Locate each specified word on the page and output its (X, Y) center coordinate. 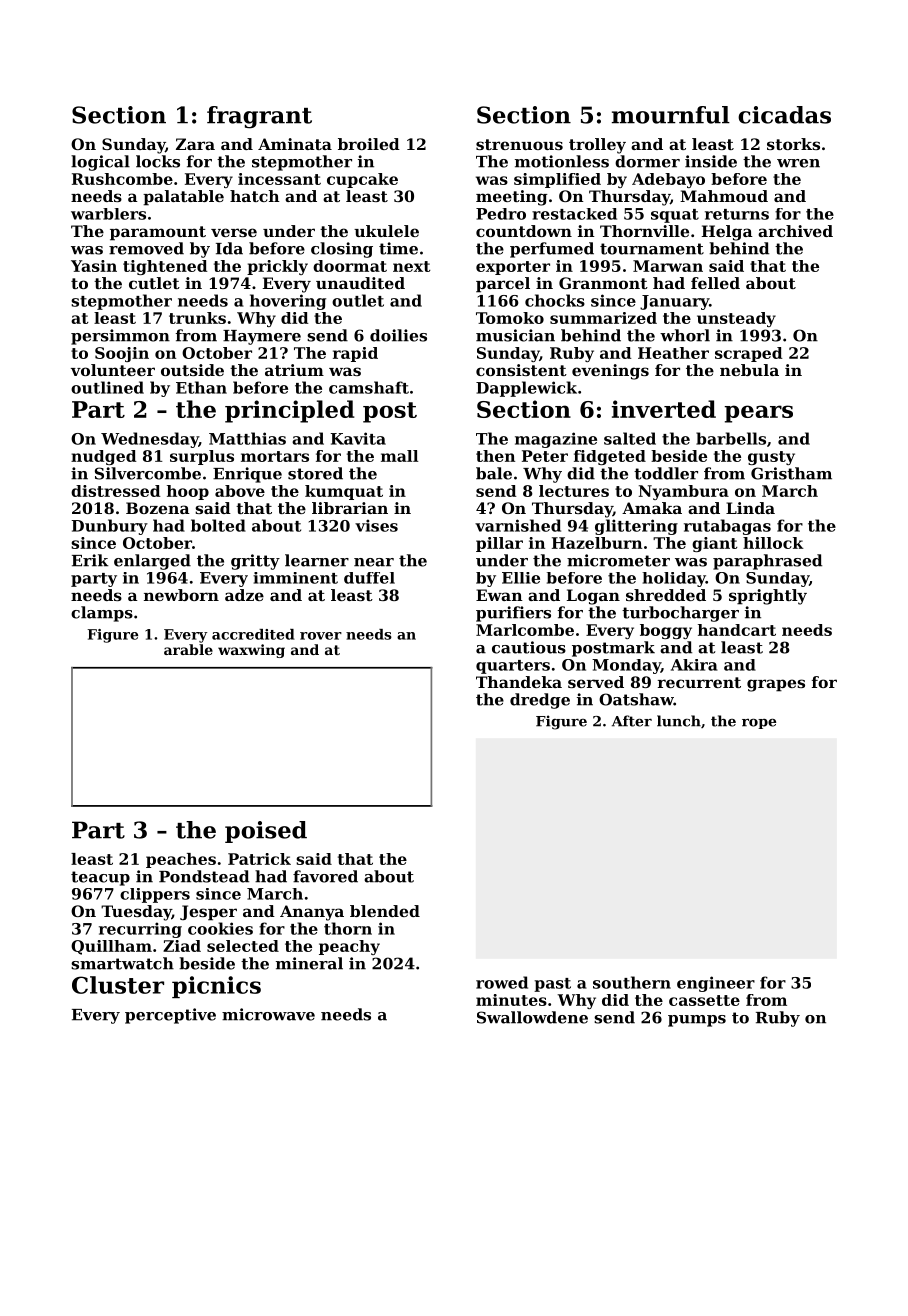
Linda (750, 508)
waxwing (251, 651)
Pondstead (204, 876)
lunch (679, 721)
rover (321, 636)
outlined (107, 387)
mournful (671, 115)
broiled (369, 144)
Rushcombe (122, 179)
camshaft (369, 387)
